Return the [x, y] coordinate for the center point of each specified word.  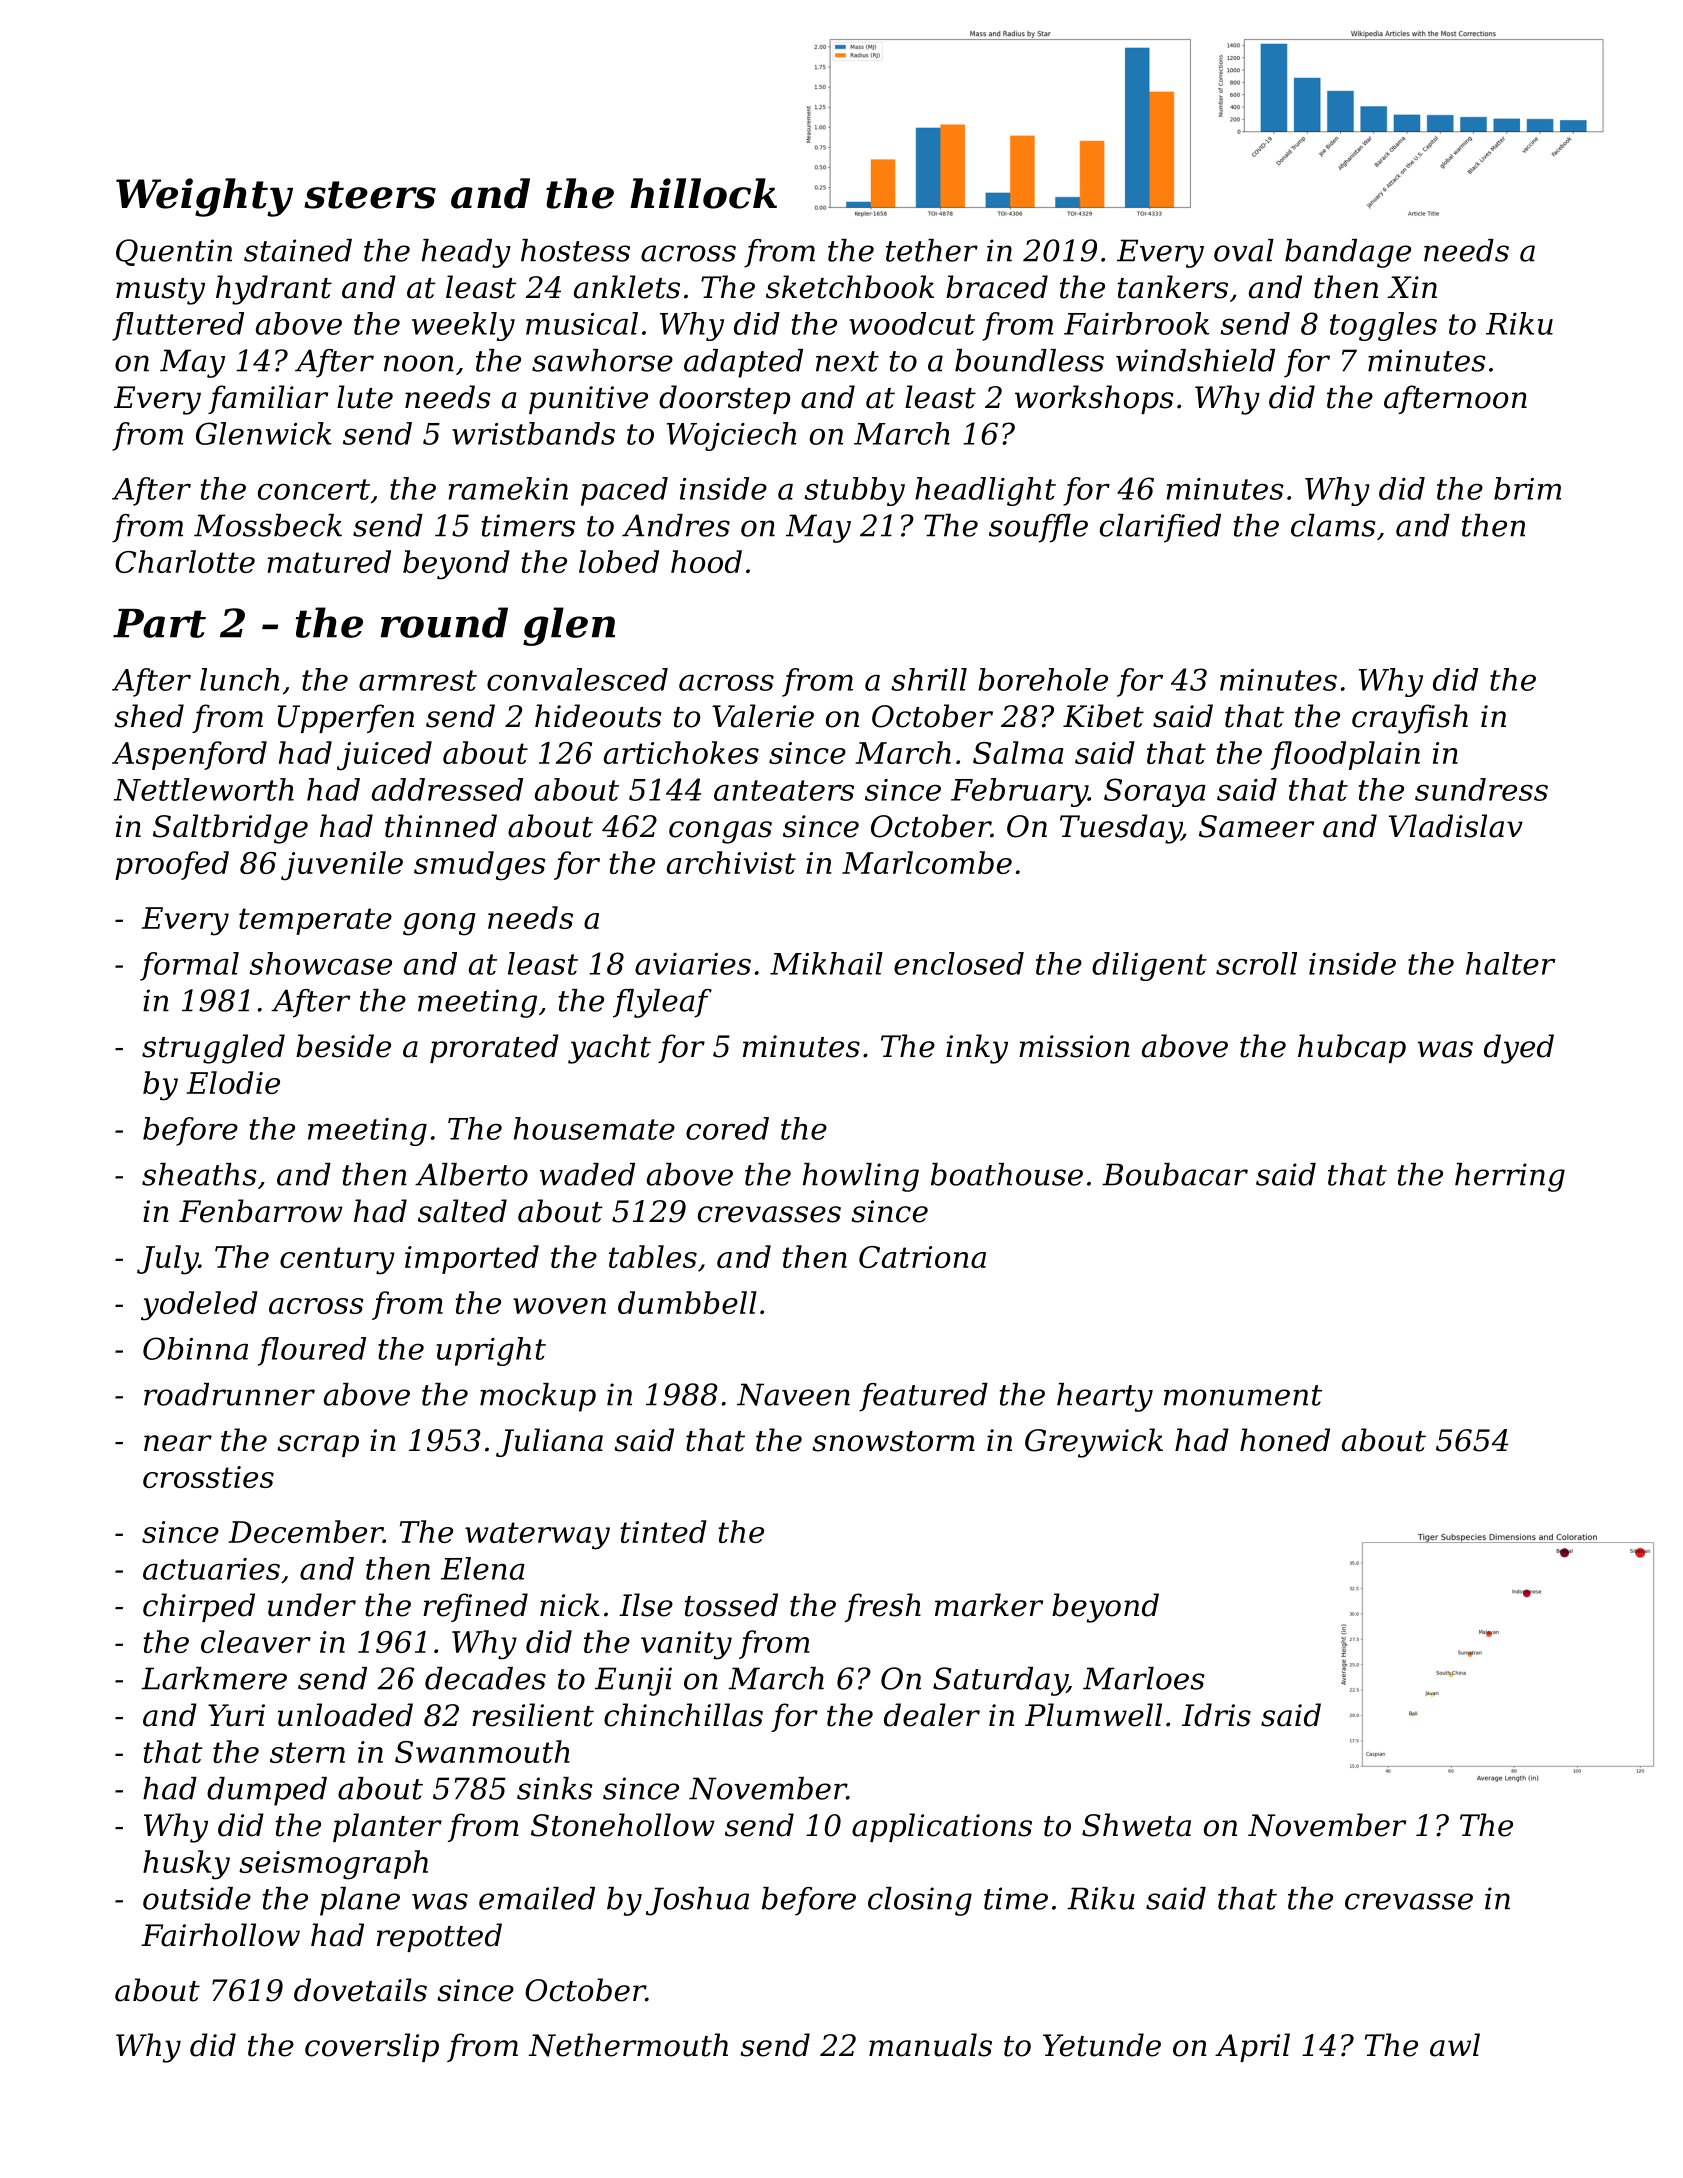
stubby [854, 491]
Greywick [1094, 1443]
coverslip [372, 2047]
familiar [268, 399]
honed [1285, 1440]
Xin [1412, 287]
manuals [930, 2045]
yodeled [199, 1306]
